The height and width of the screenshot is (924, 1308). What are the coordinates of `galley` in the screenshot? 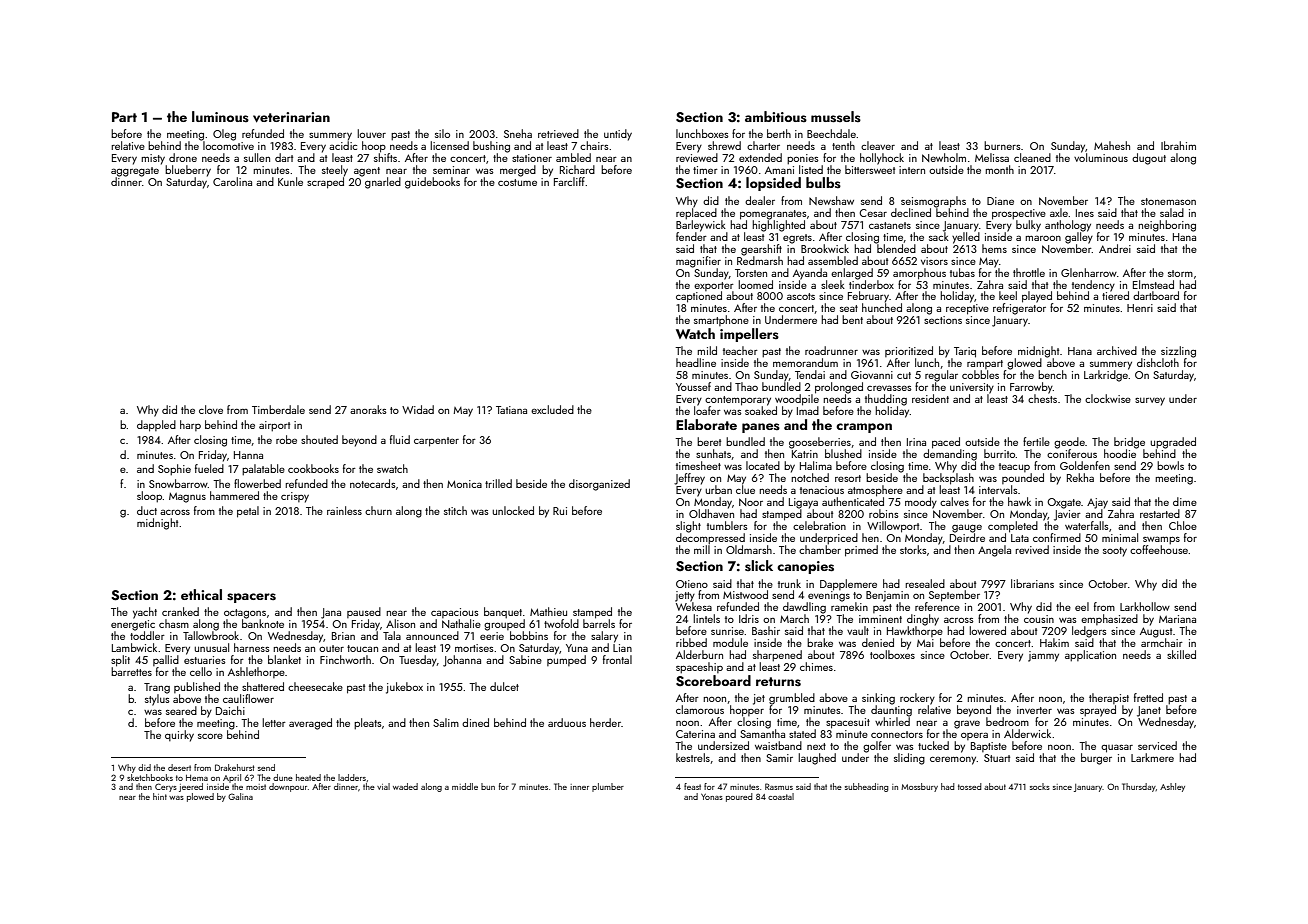 It's located at (1079, 238).
